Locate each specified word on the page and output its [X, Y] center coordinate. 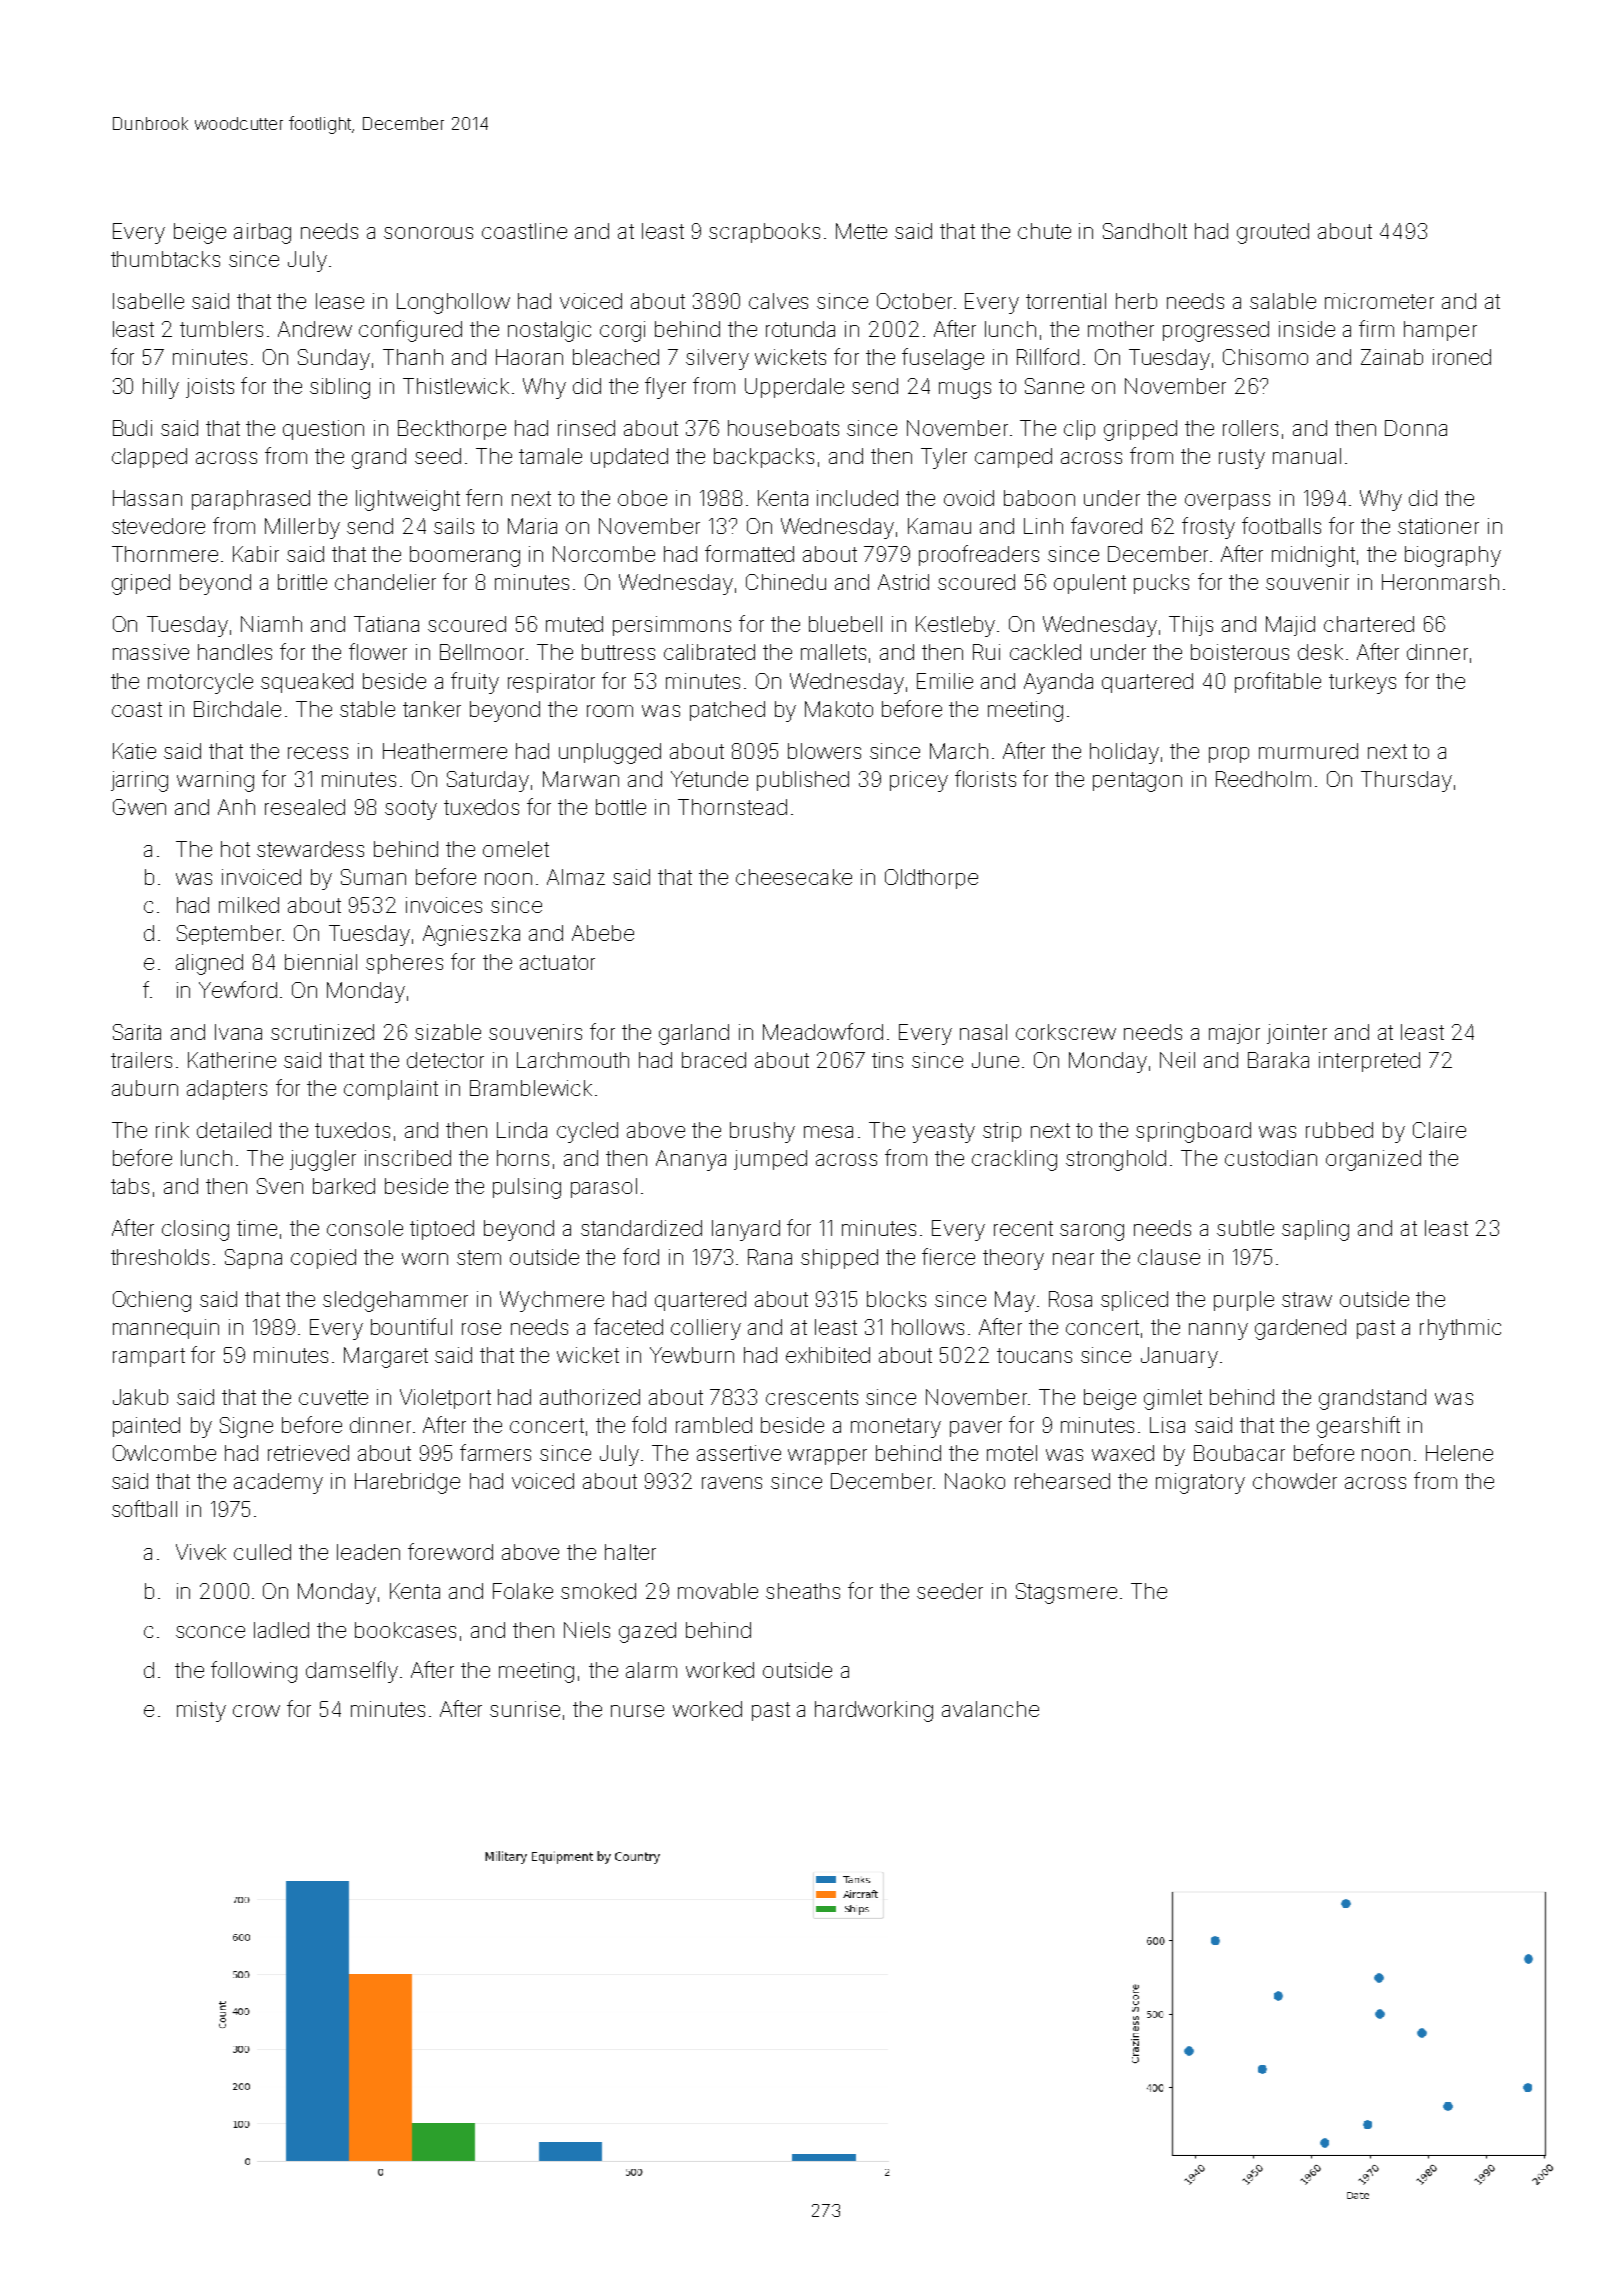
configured [410, 331]
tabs [130, 1186]
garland [694, 1034]
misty [201, 1711]
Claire [1439, 1130]
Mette [861, 231]
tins [887, 1060]
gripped [1140, 430]
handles [235, 652]
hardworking [874, 1711]
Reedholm [1263, 779]
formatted [749, 553]
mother [1121, 329]
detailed [234, 1130]
